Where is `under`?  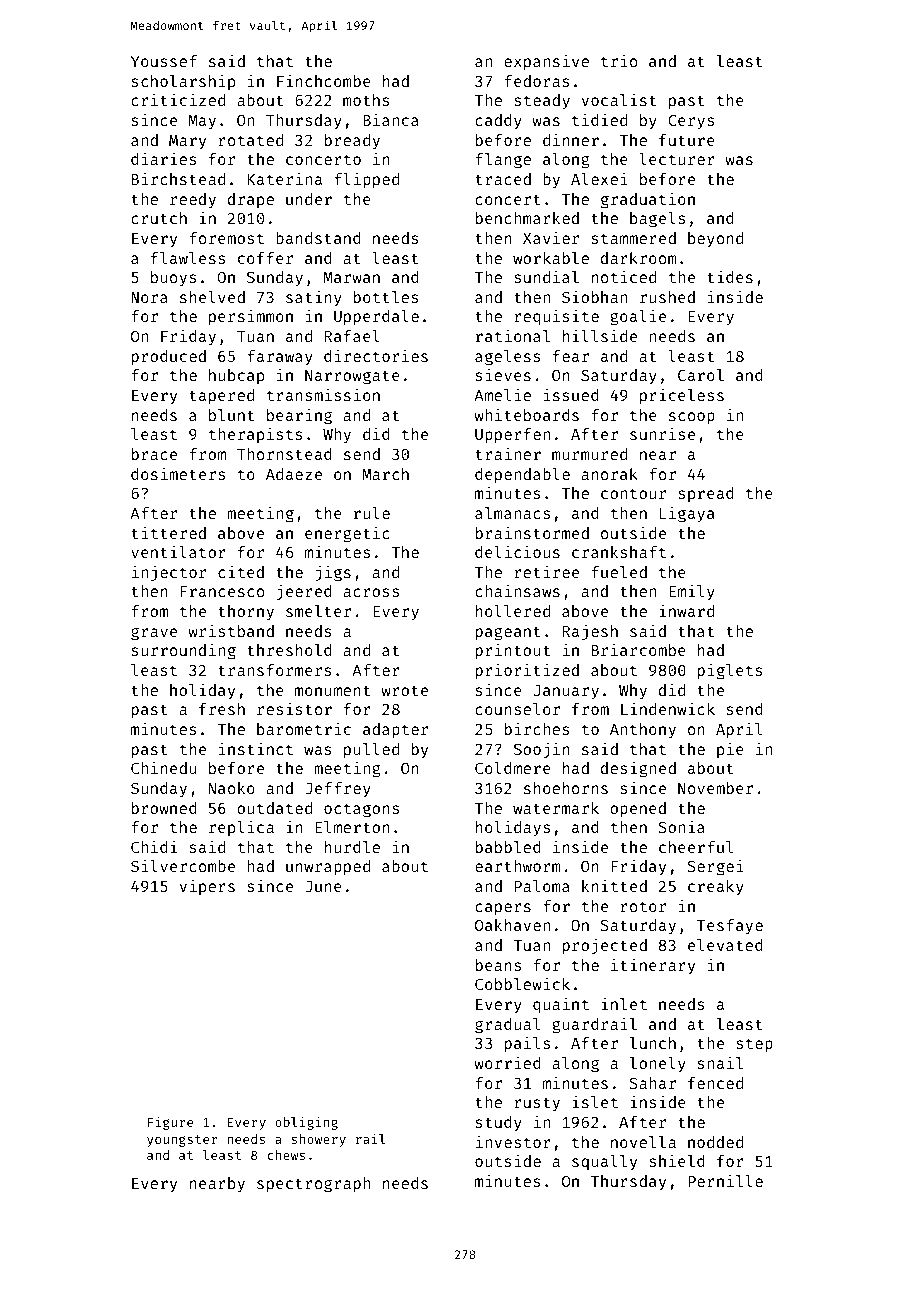 under is located at coordinates (309, 199).
